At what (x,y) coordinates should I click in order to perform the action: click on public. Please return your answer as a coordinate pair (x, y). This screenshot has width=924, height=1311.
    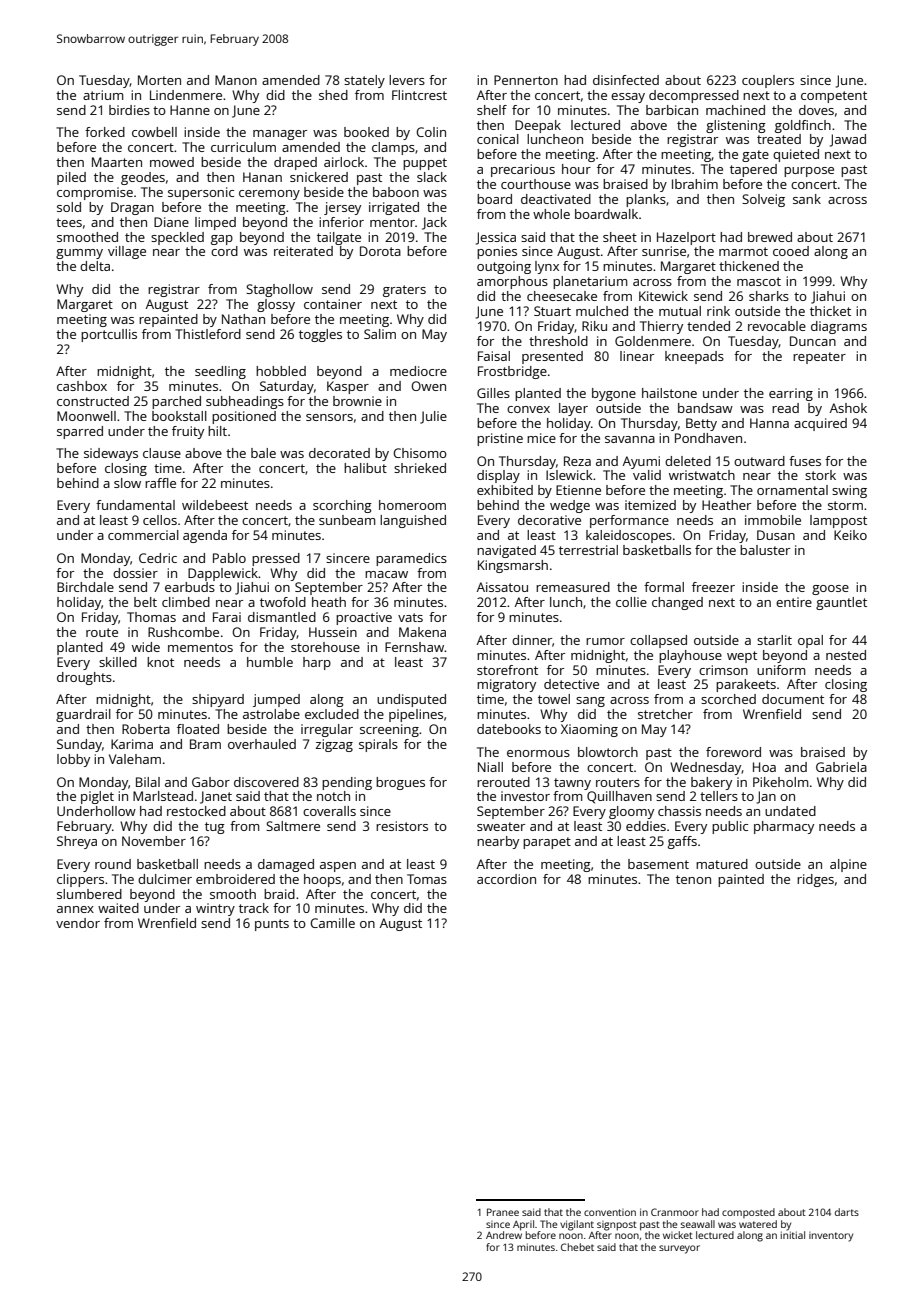
    Looking at the image, I should click on (730, 827).
